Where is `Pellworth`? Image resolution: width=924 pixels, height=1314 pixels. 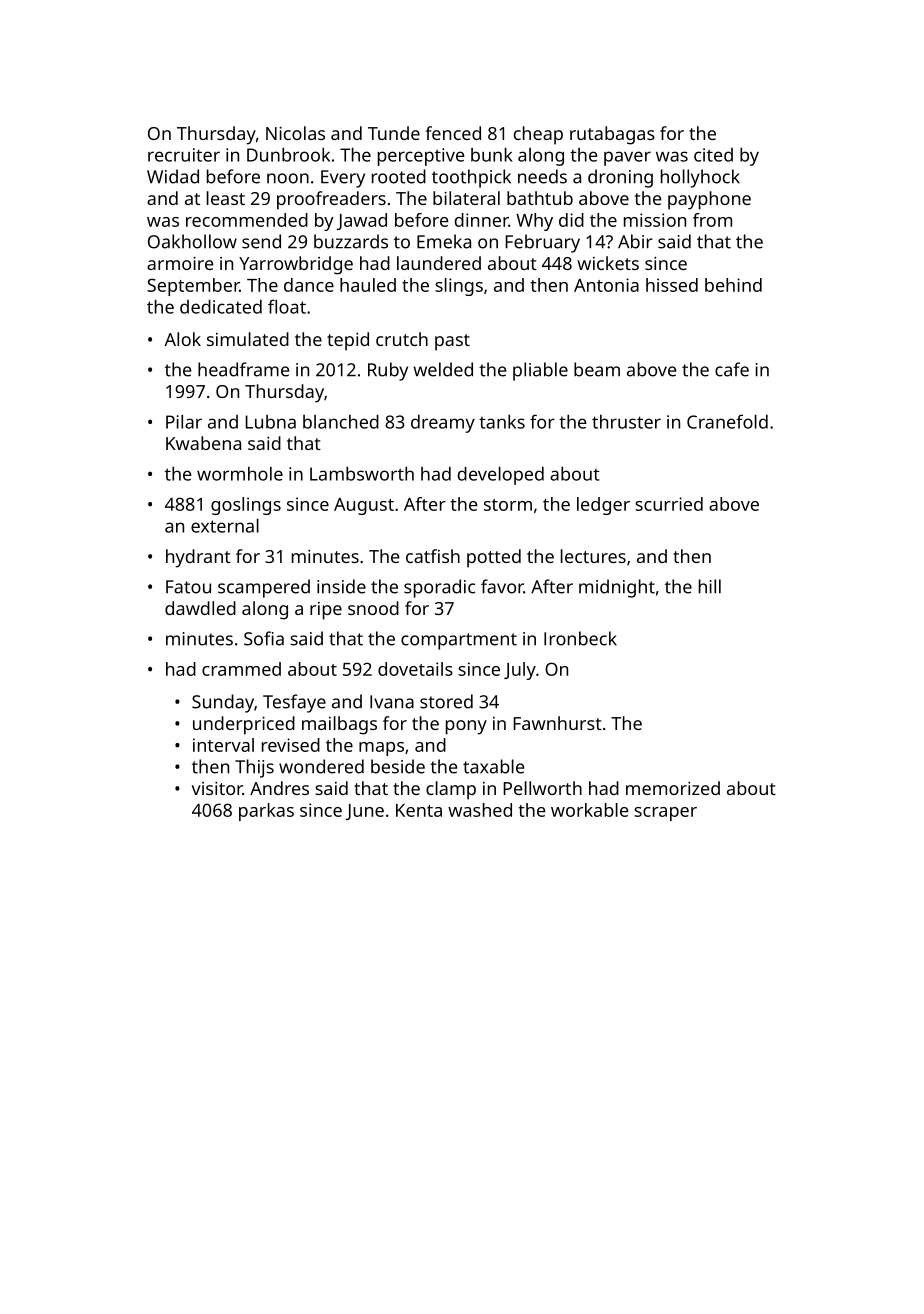
Pellworth is located at coordinates (542, 788).
